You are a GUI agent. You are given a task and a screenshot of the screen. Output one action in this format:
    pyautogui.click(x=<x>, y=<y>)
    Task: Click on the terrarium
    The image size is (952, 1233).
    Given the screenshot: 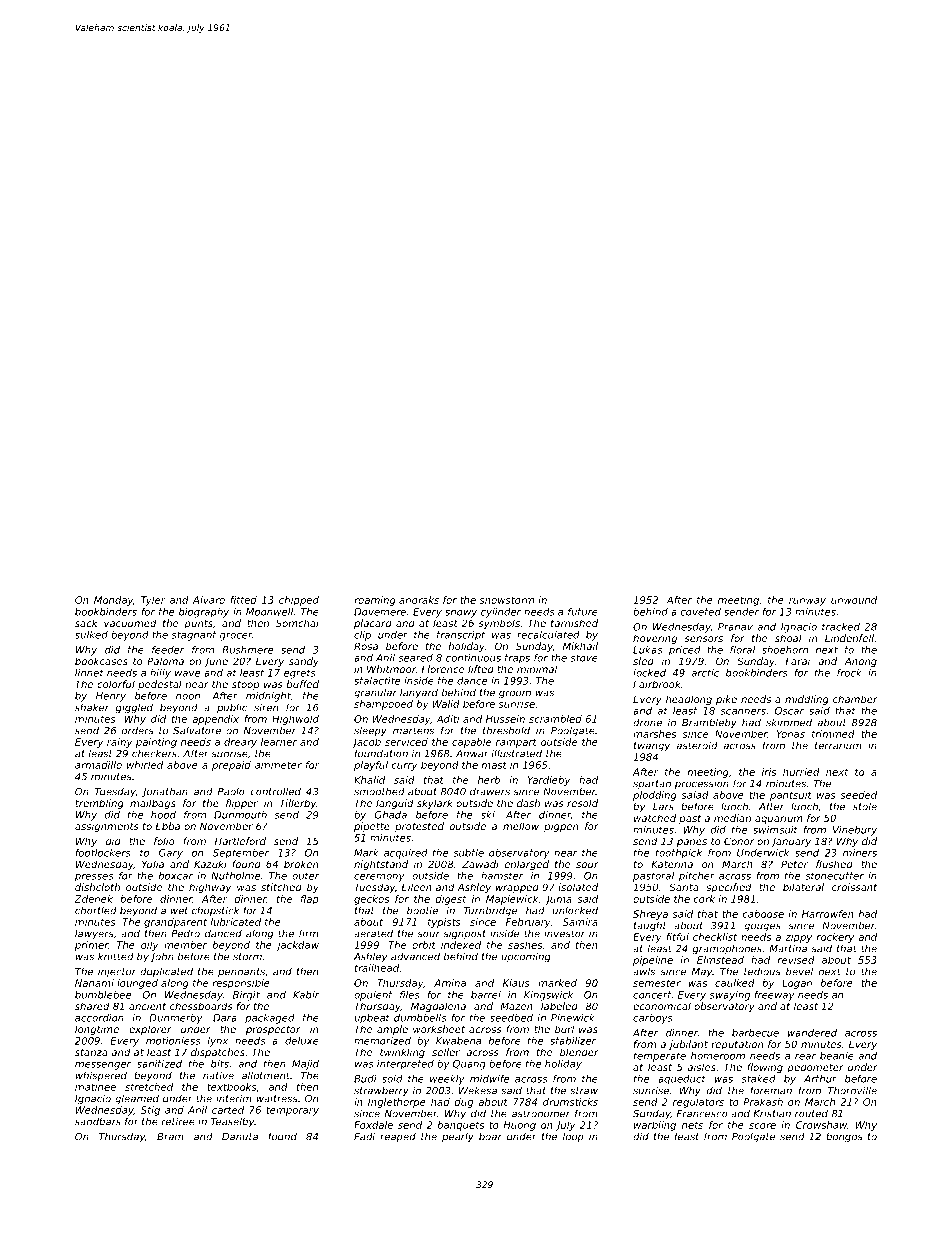 What is the action you would take?
    pyautogui.click(x=838, y=745)
